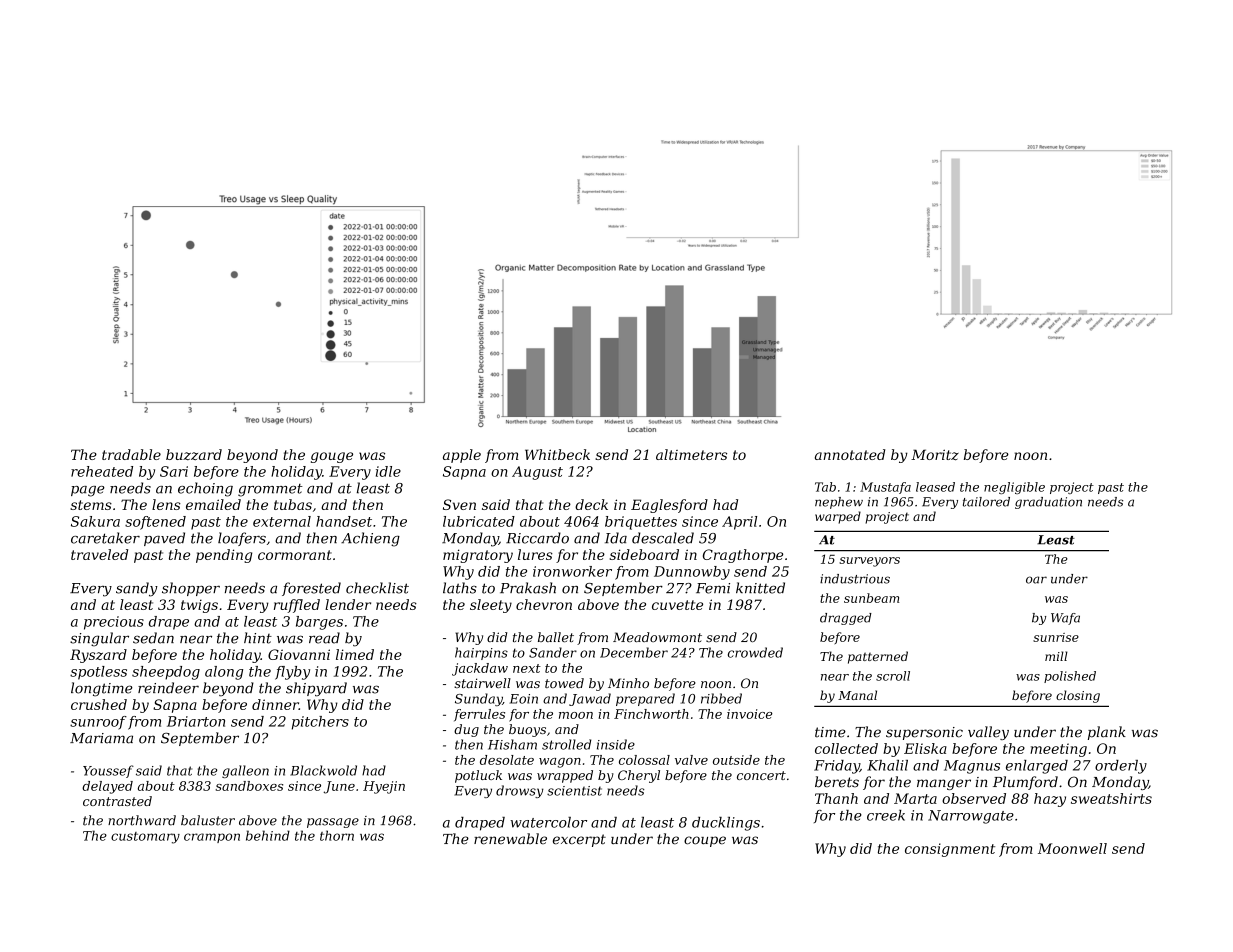 Image resolution: width=1233 pixels, height=952 pixels. What do you see at coordinates (537, 538) in the screenshot?
I see `Riccardo` at bounding box center [537, 538].
